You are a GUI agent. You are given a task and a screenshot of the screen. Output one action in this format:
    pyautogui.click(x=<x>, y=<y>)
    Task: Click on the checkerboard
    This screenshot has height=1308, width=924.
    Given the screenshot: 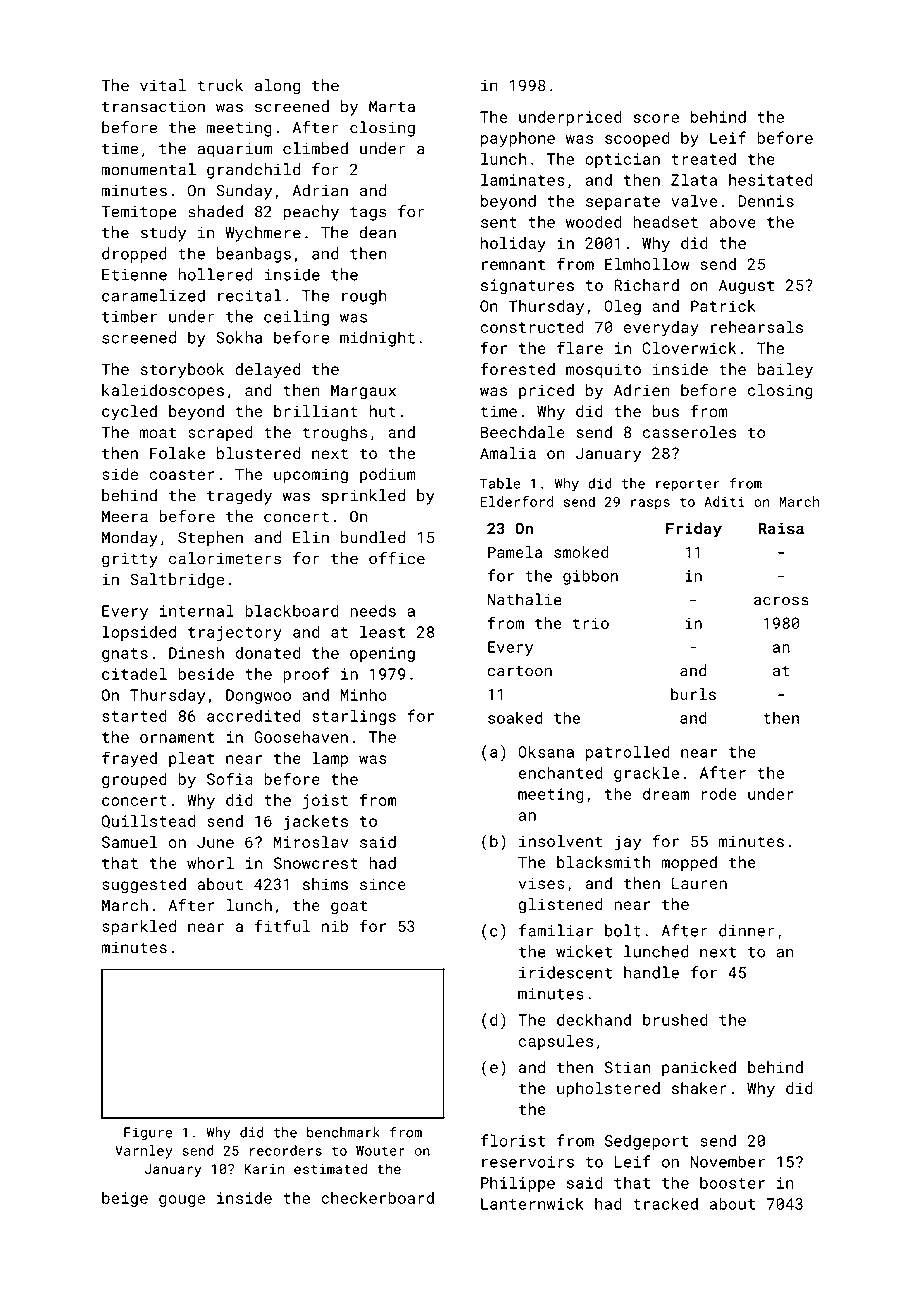 What is the action you would take?
    pyautogui.click(x=377, y=1198)
